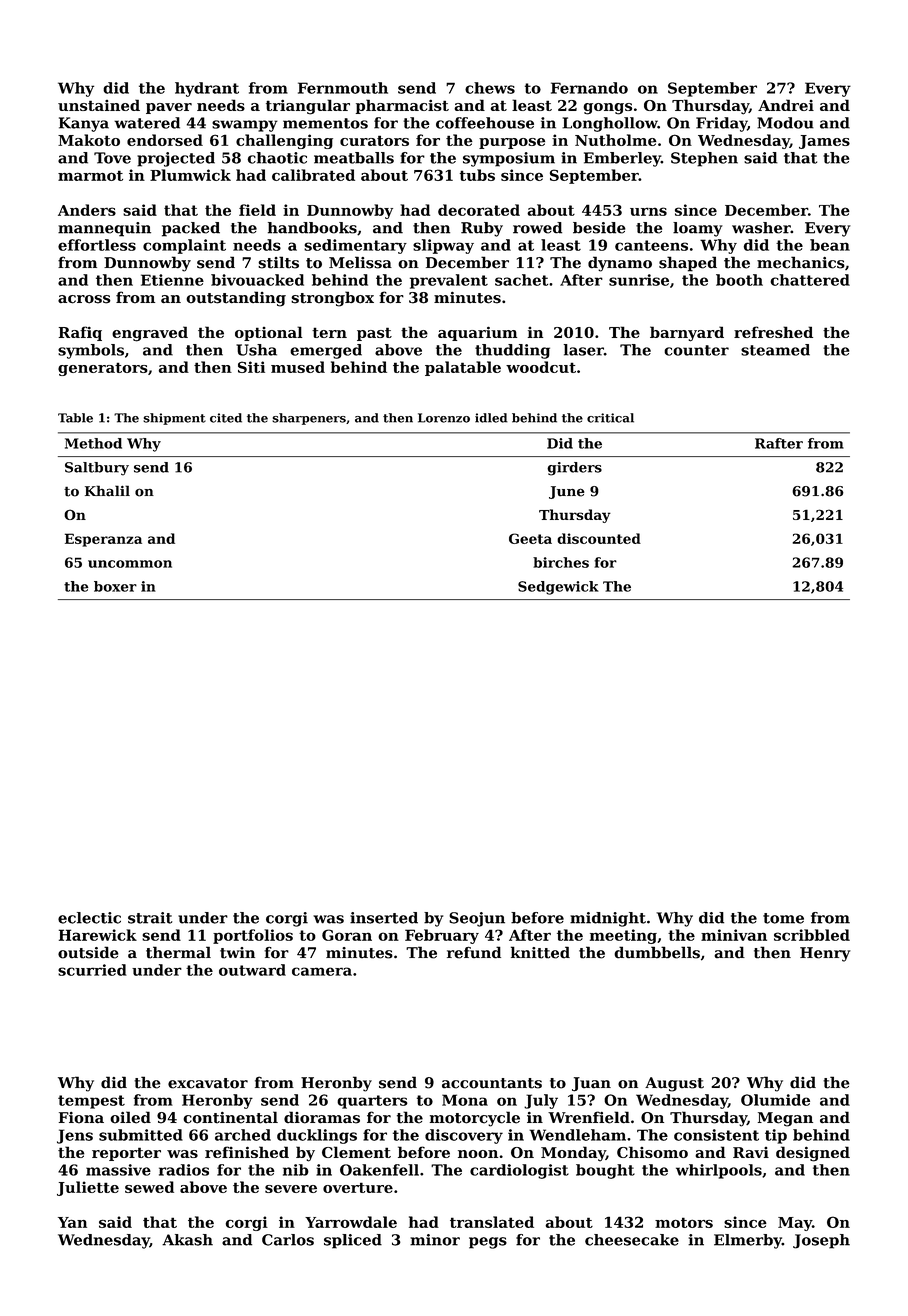 The width and height of the screenshot is (908, 1316). Describe the element at coordinates (622, 159) in the screenshot. I see `Emberley` at that location.
